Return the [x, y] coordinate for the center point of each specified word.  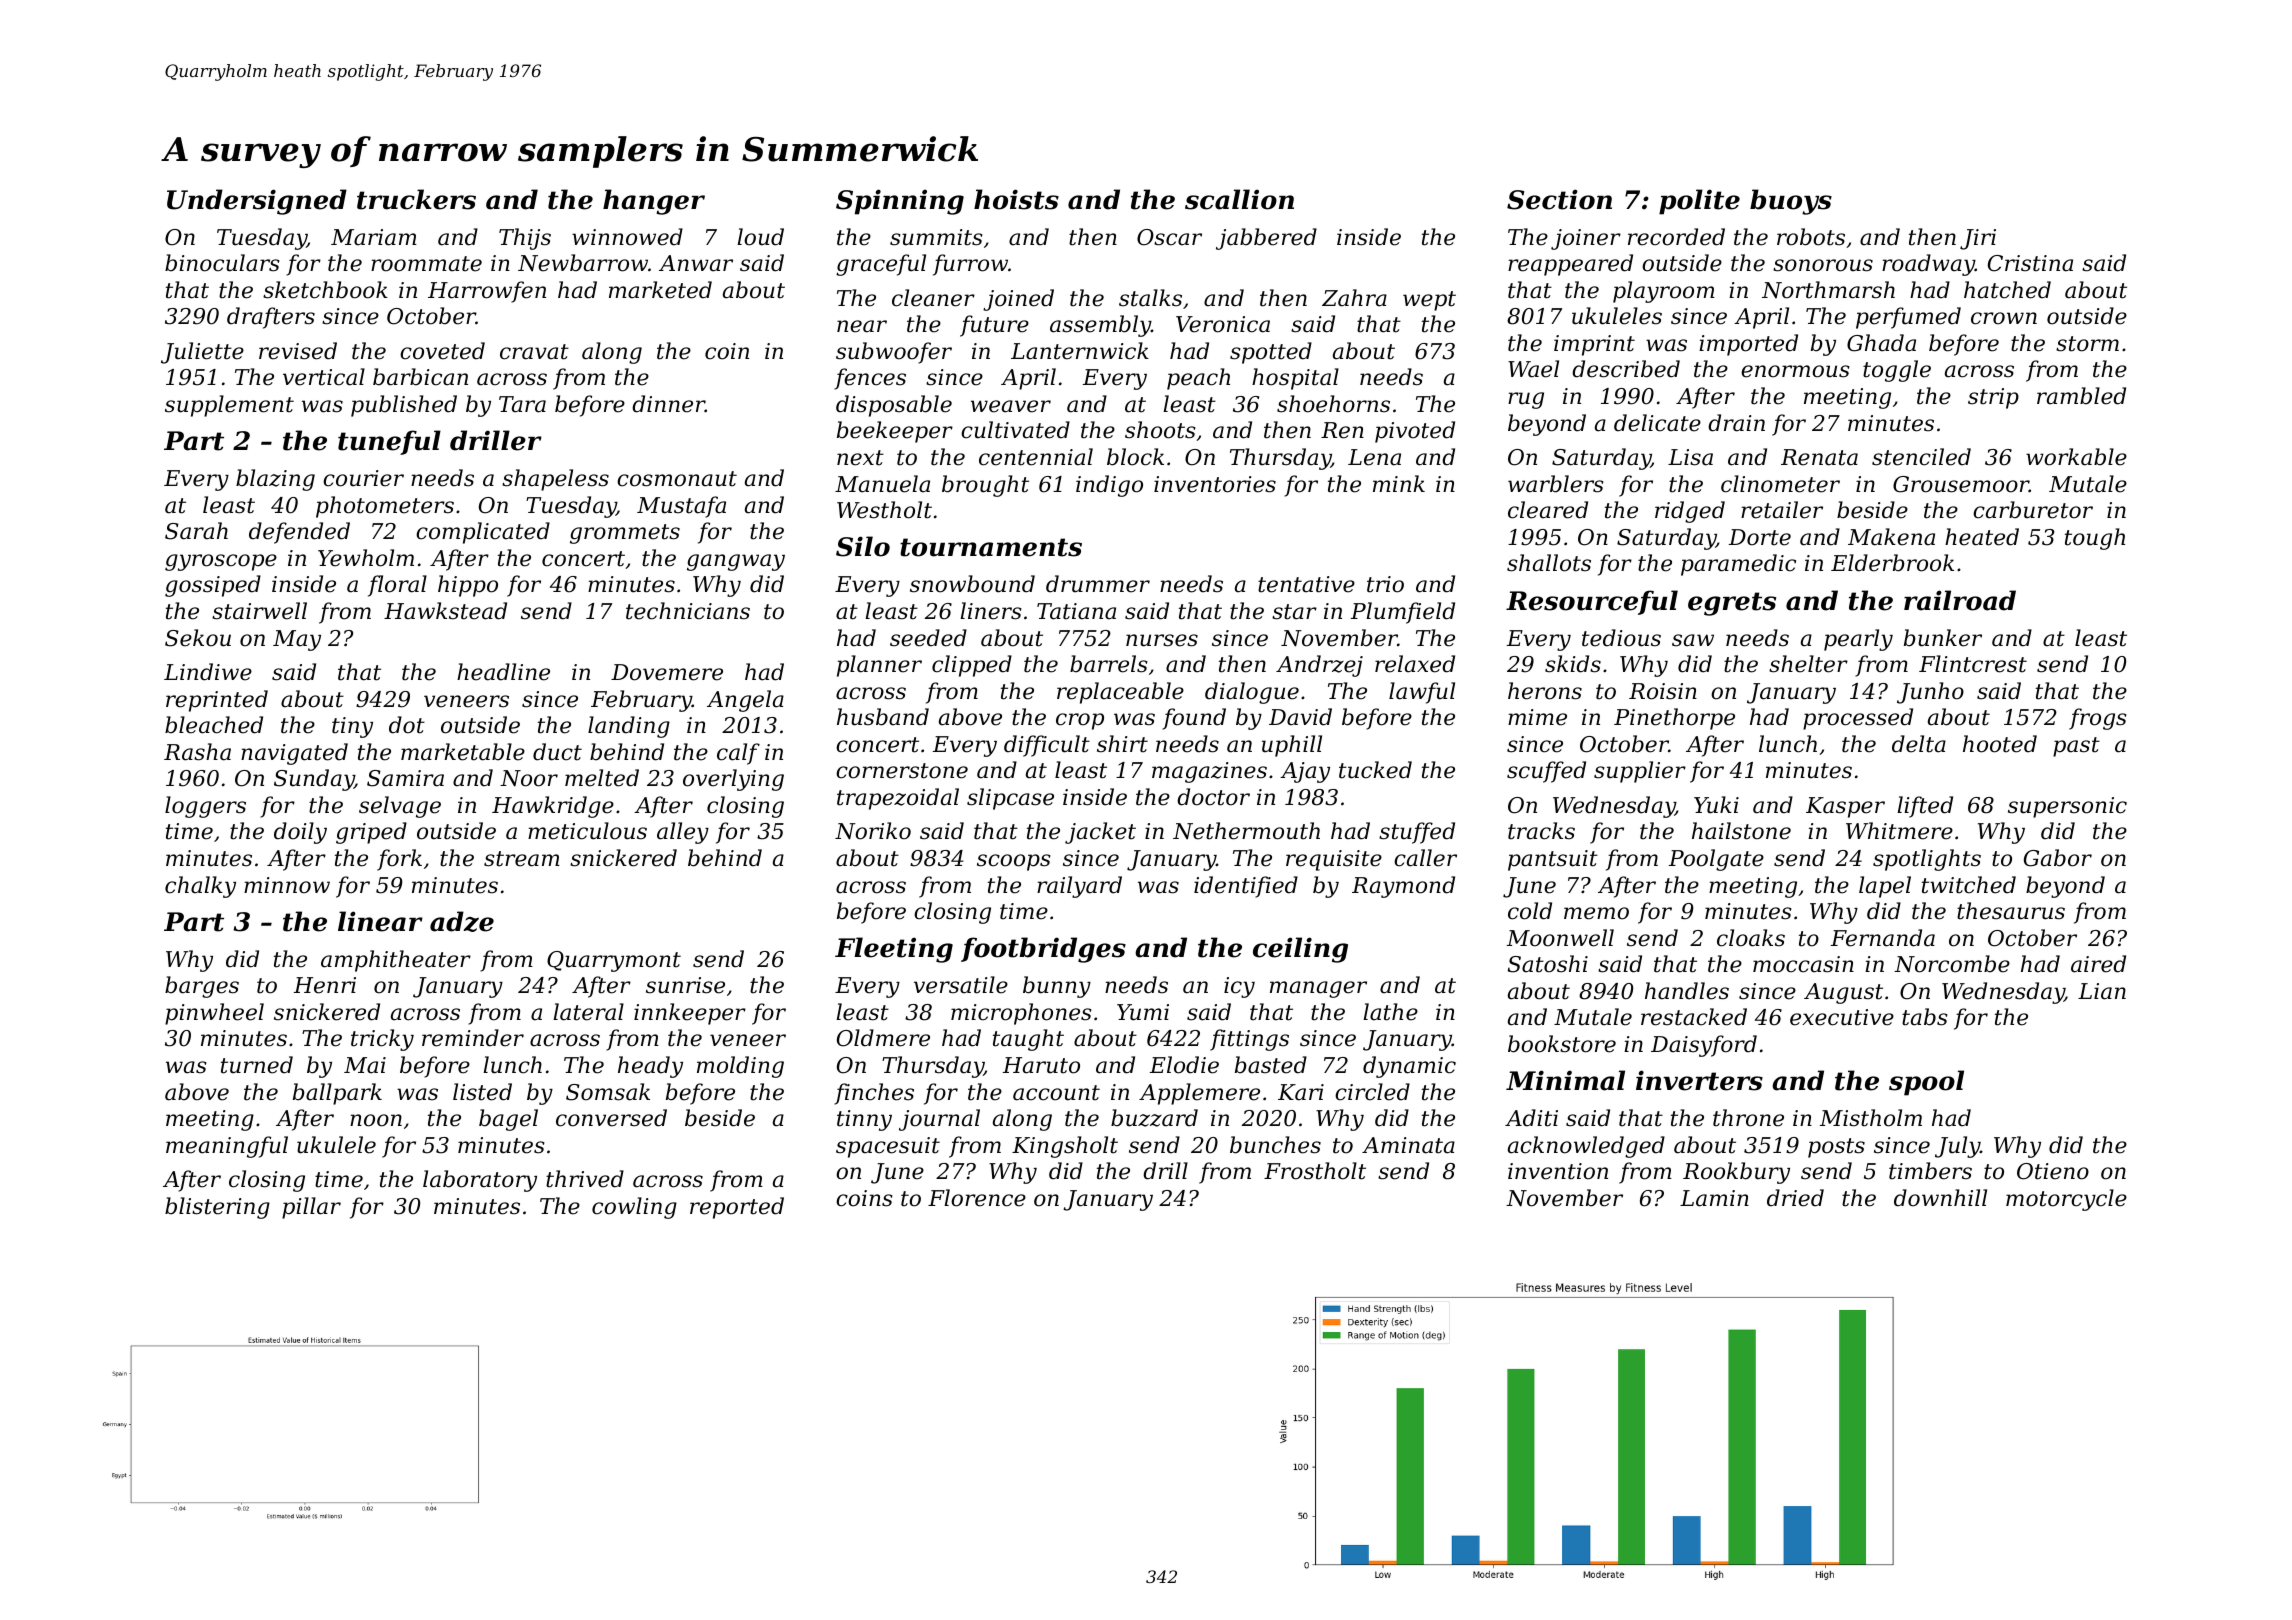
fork [399, 860]
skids [1573, 664]
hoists [1016, 199]
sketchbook [325, 290]
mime [1537, 717]
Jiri [1978, 239]
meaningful [227, 1147]
